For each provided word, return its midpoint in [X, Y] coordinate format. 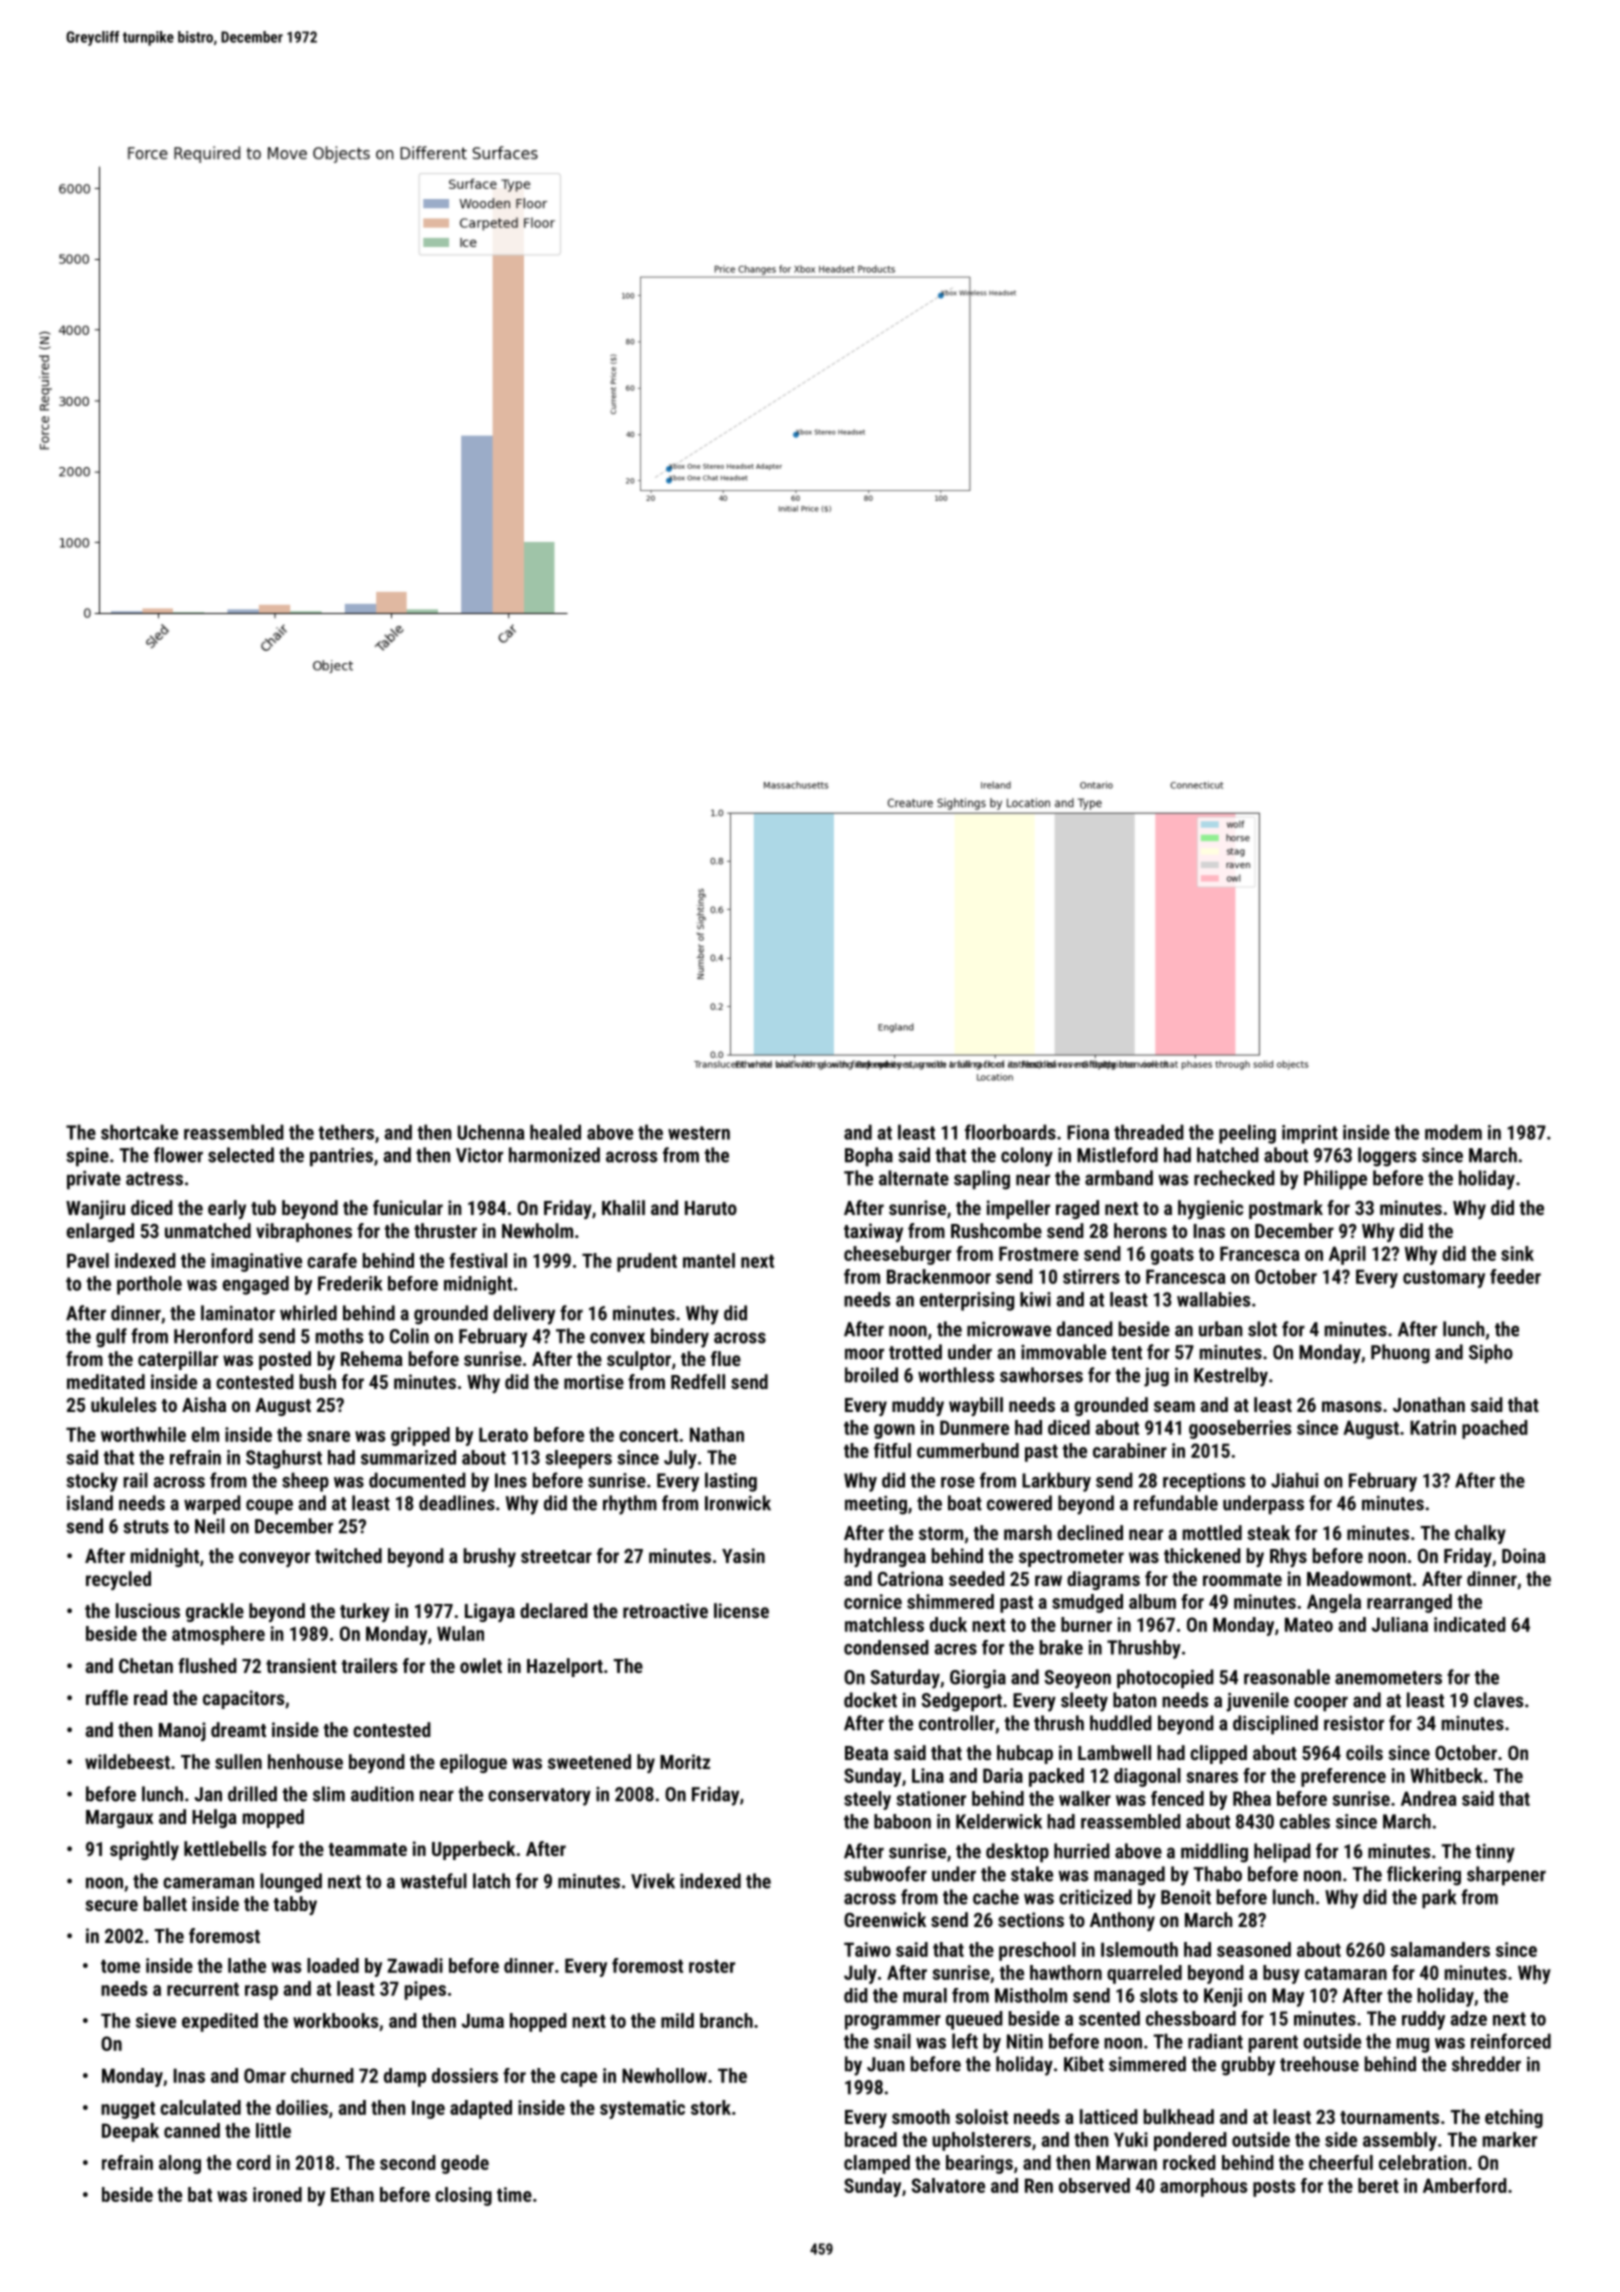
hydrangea [885, 1557]
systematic [642, 2109]
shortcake [139, 1132]
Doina [1524, 1555]
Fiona [1088, 1132]
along [180, 2164]
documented [417, 1480]
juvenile [1257, 1702]
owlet [481, 1665]
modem [1453, 1132]
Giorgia [978, 1679]
